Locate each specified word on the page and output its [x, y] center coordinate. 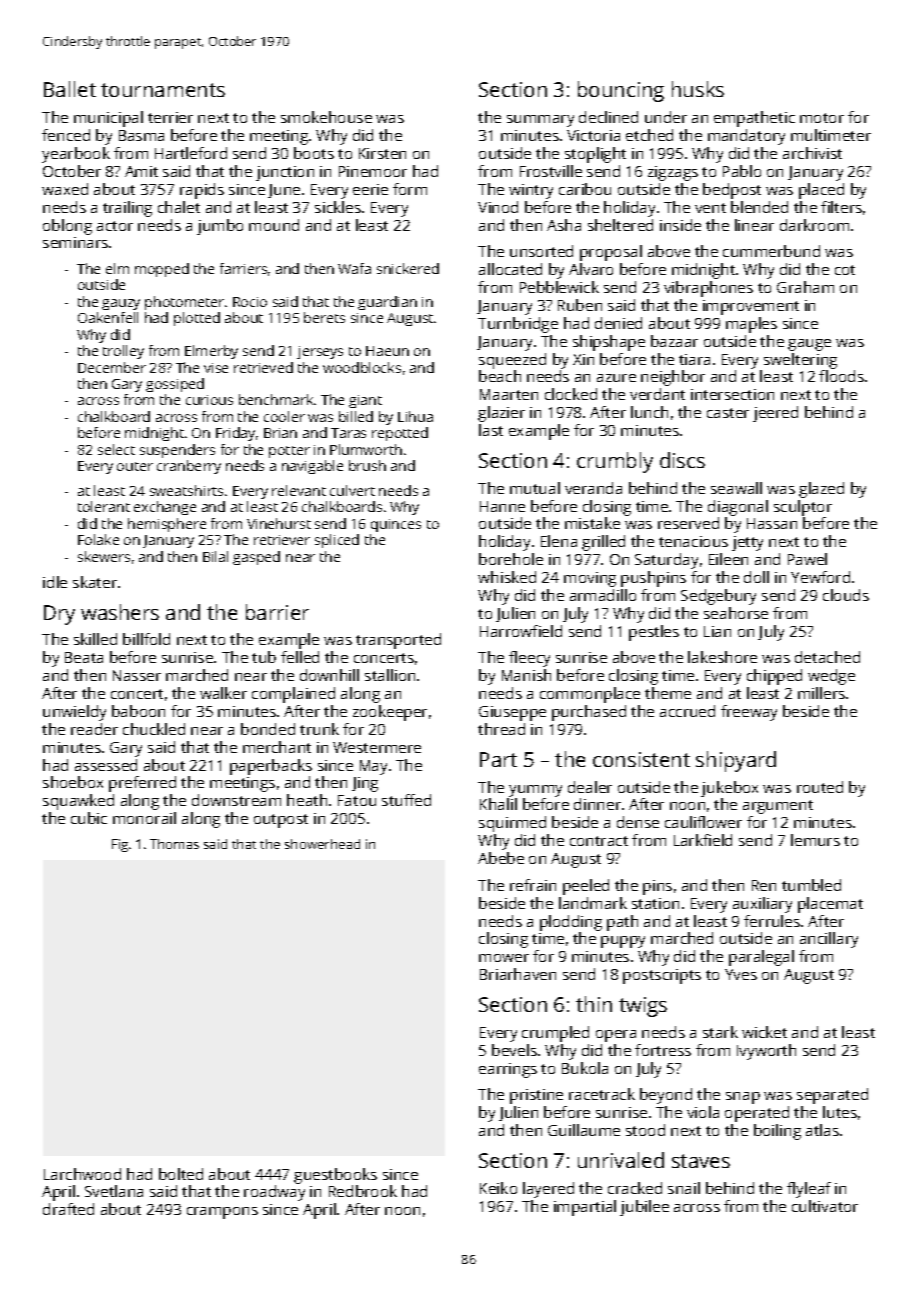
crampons [222, 1213]
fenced [66, 135]
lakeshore [722, 657]
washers [120, 612]
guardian [387, 303]
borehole [511, 559]
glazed [821, 490]
